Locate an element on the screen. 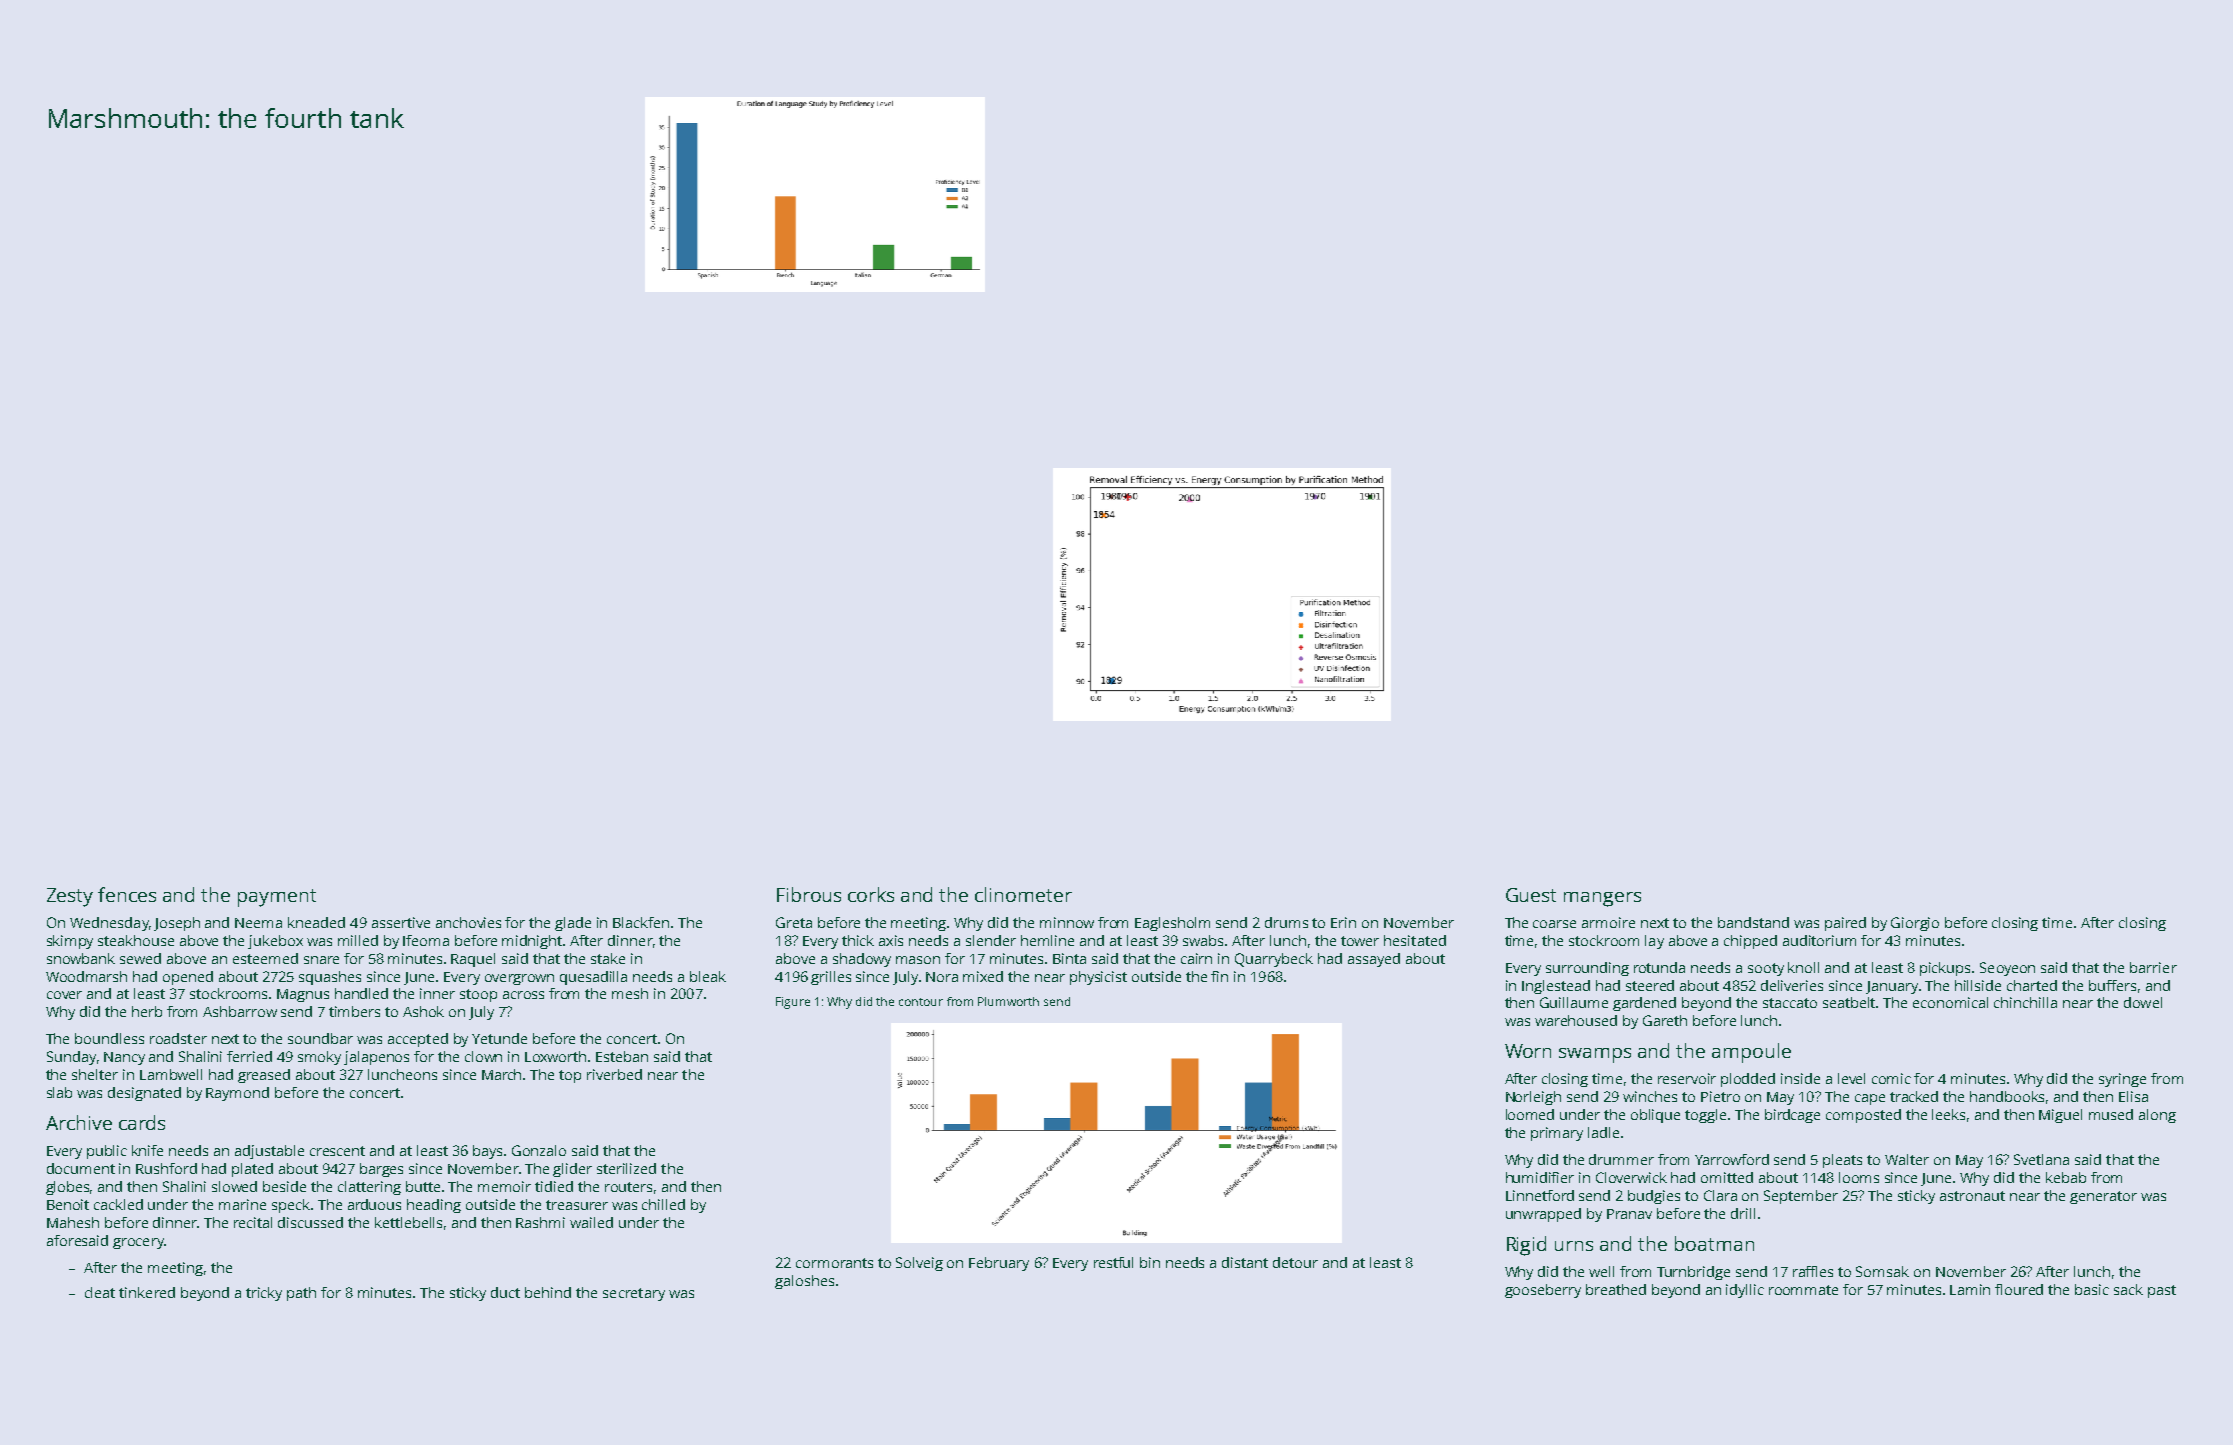  kebab is located at coordinates (2066, 1177).
